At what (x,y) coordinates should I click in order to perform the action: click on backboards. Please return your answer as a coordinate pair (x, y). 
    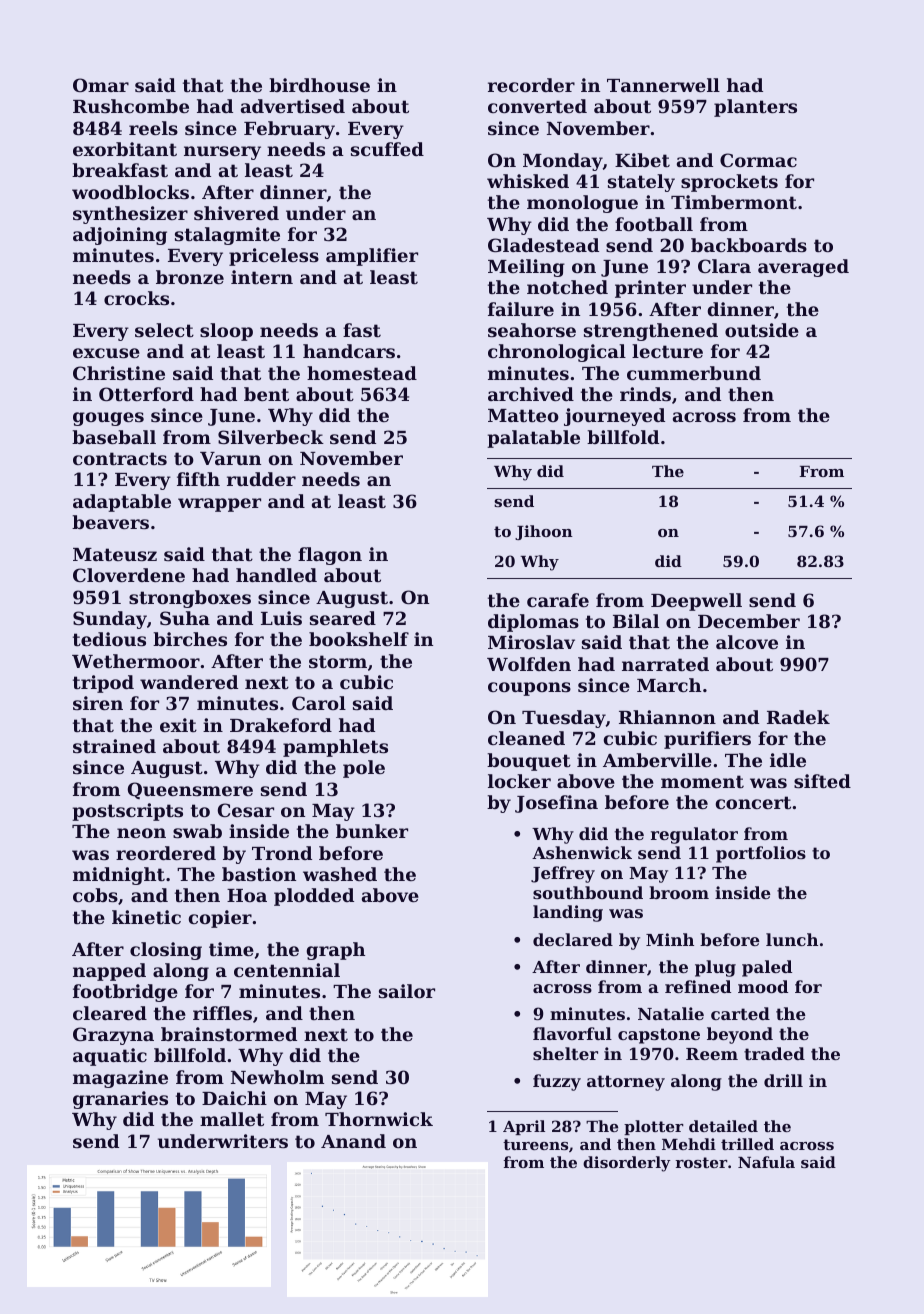
    Looking at the image, I should click on (749, 245).
